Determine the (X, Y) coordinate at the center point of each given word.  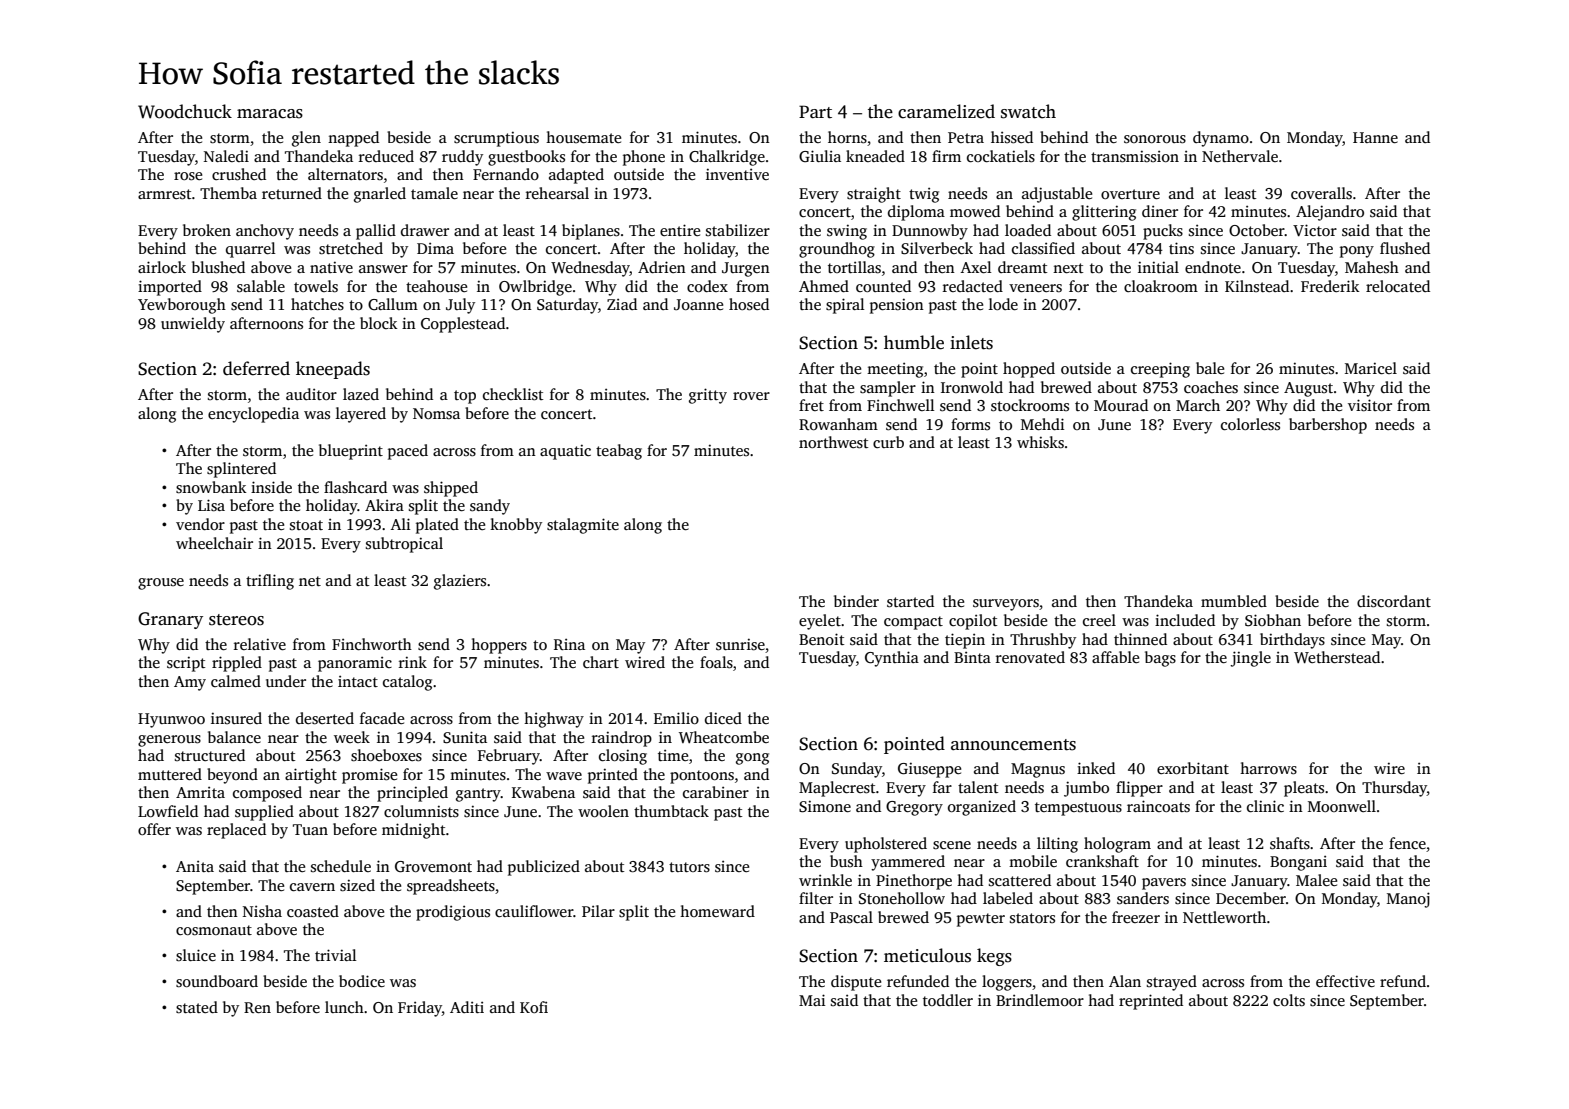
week (352, 737)
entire (680, 230)
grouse (161, 584)
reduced (386, 156)
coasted (313, 911)
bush (846, 861)
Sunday (857, 770)
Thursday (1394, 789)
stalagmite (583, 526)
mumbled (1234, 601)
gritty (708, 396)
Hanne (1375, 137)
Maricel (1371, 368)
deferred (256, 368)
